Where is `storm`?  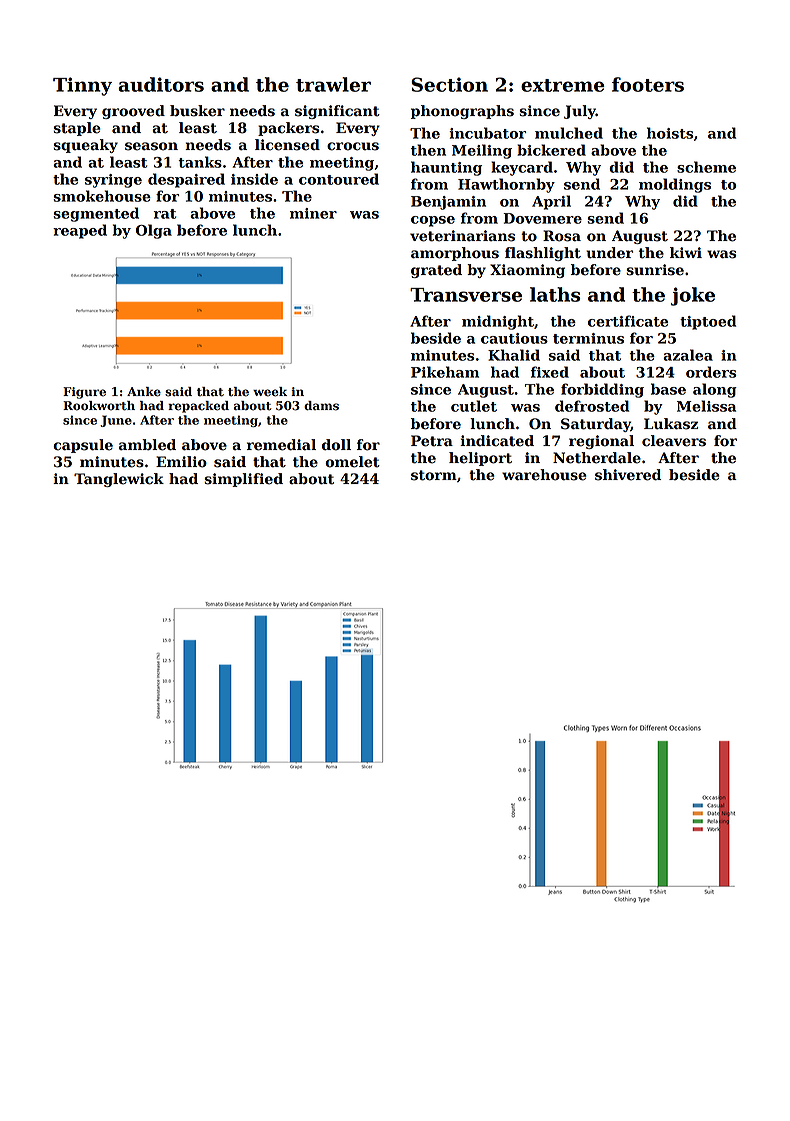 storm is located at coordinates (434, 475).
